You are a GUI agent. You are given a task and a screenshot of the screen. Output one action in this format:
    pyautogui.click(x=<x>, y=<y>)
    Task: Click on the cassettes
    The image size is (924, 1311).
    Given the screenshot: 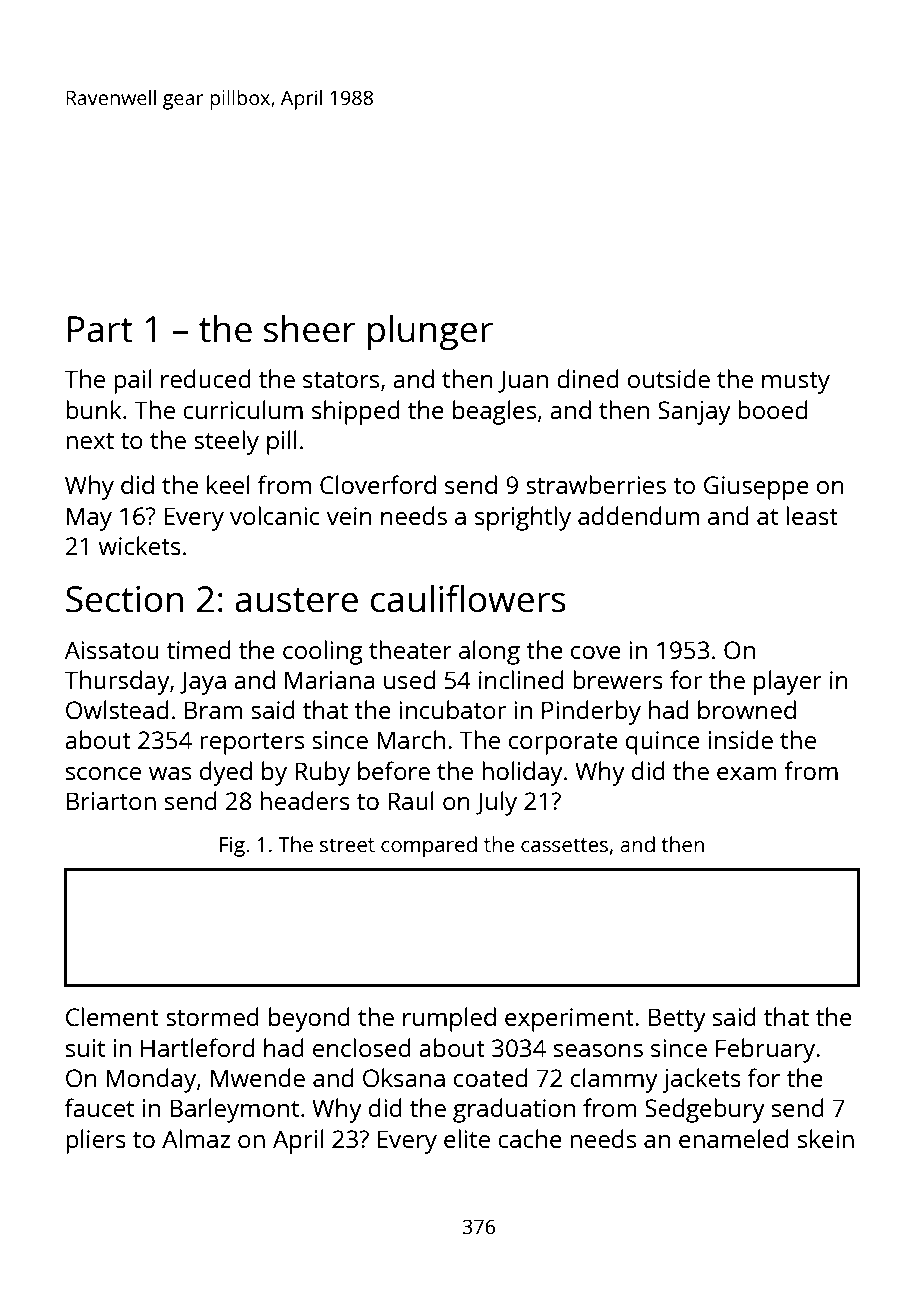 What is the action you would take?
    pyautogui.click(x=564, y=845)
